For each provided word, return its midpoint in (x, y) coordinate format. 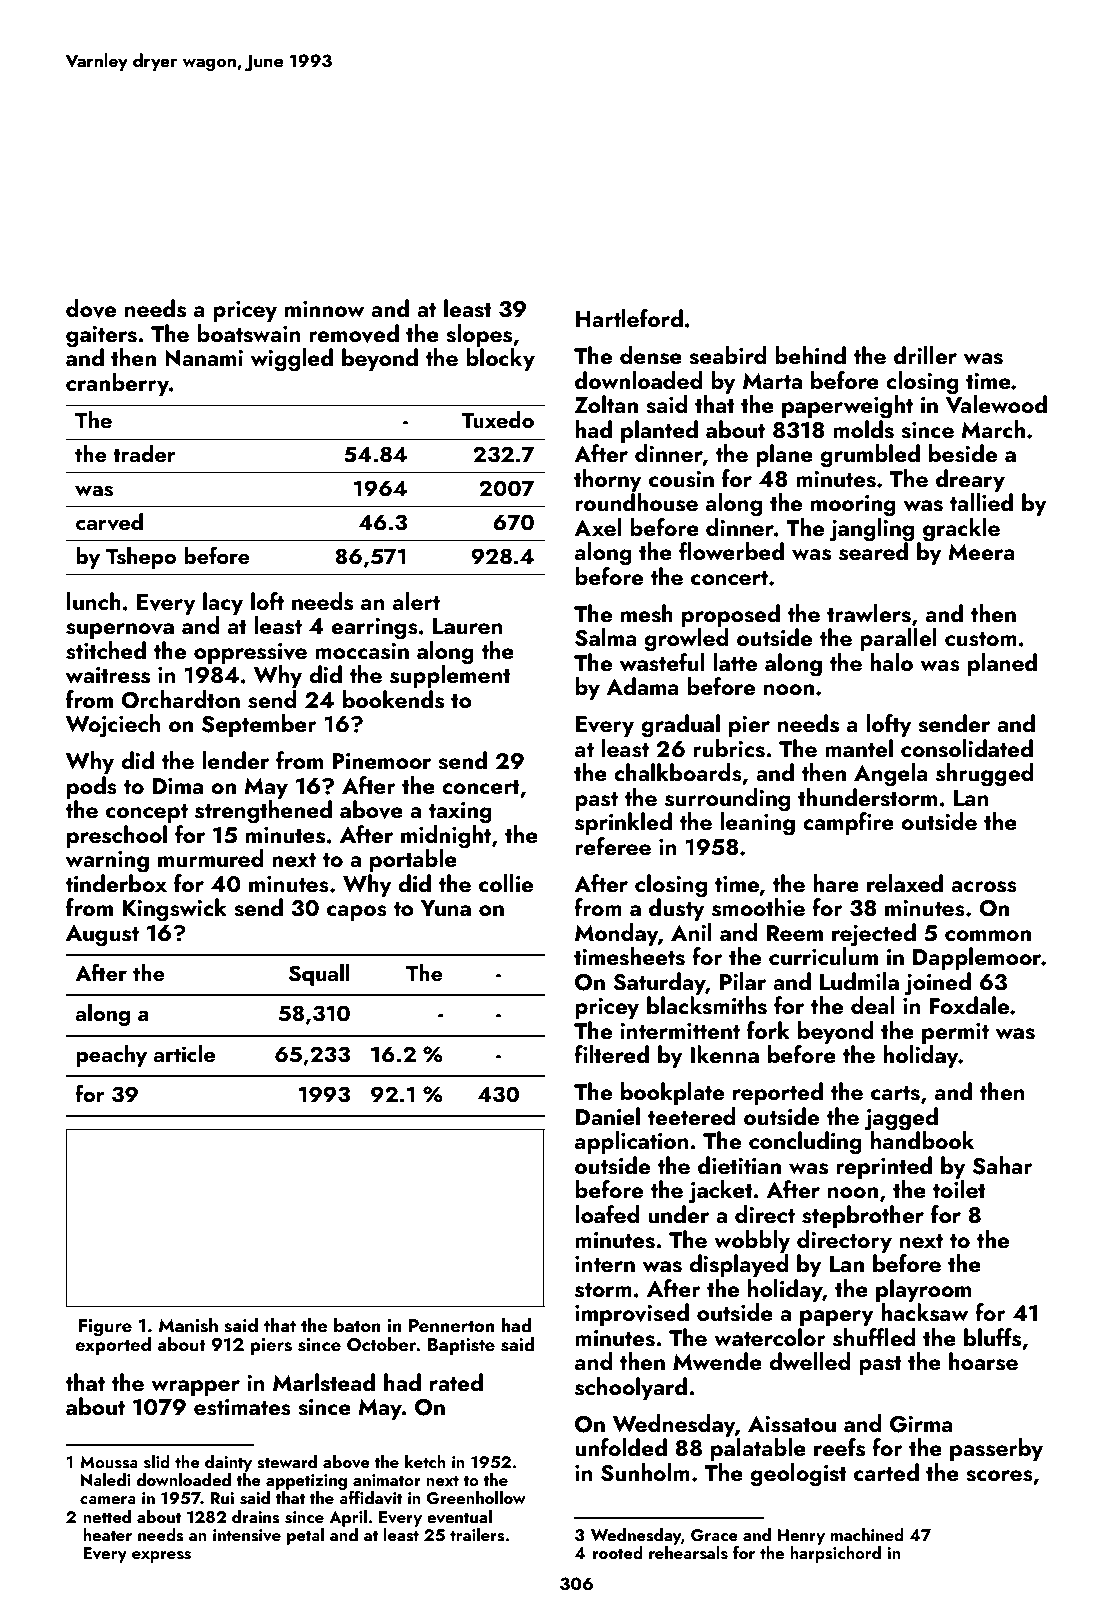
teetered (692, 1116)
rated (456, 1382)
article (184, 1053)
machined (867, 1534)
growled (686, 640)
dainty (228, 1463)
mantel (859, 748)
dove (91, 308)
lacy (223, 603)
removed (354, 333)
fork (768, 1030)
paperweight (847, 407)
